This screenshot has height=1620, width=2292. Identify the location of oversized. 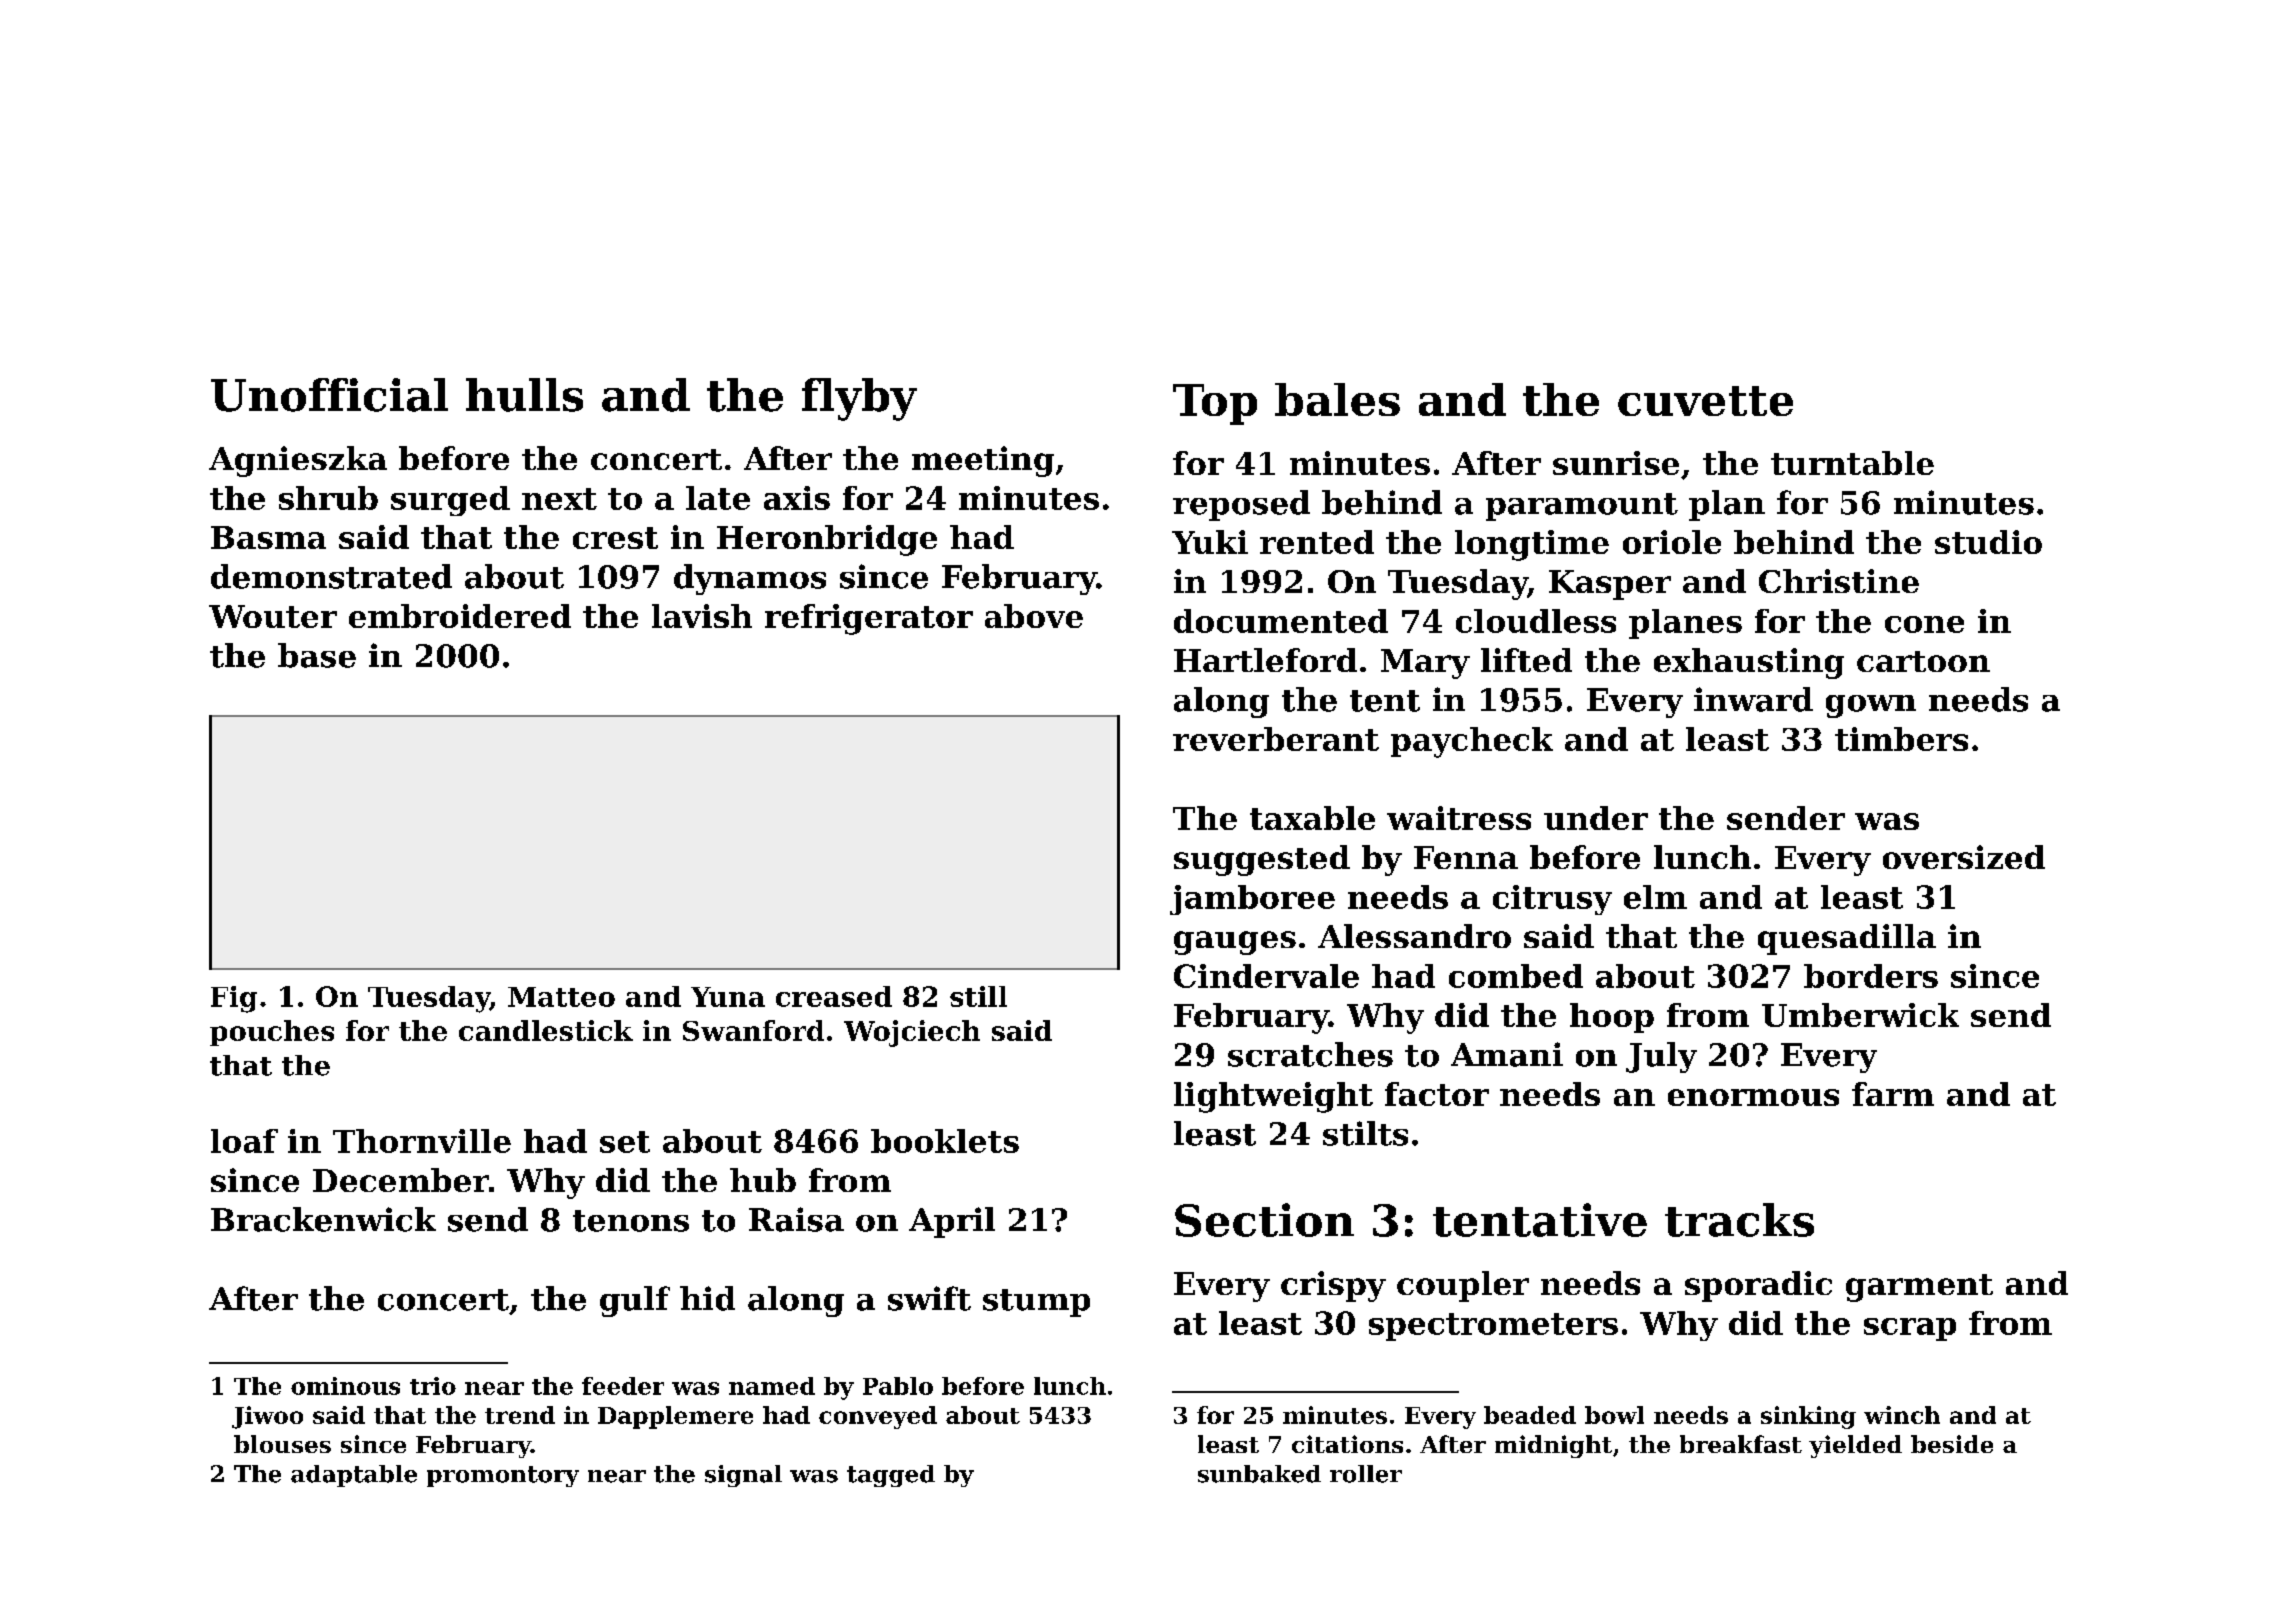
(1964, 857).
